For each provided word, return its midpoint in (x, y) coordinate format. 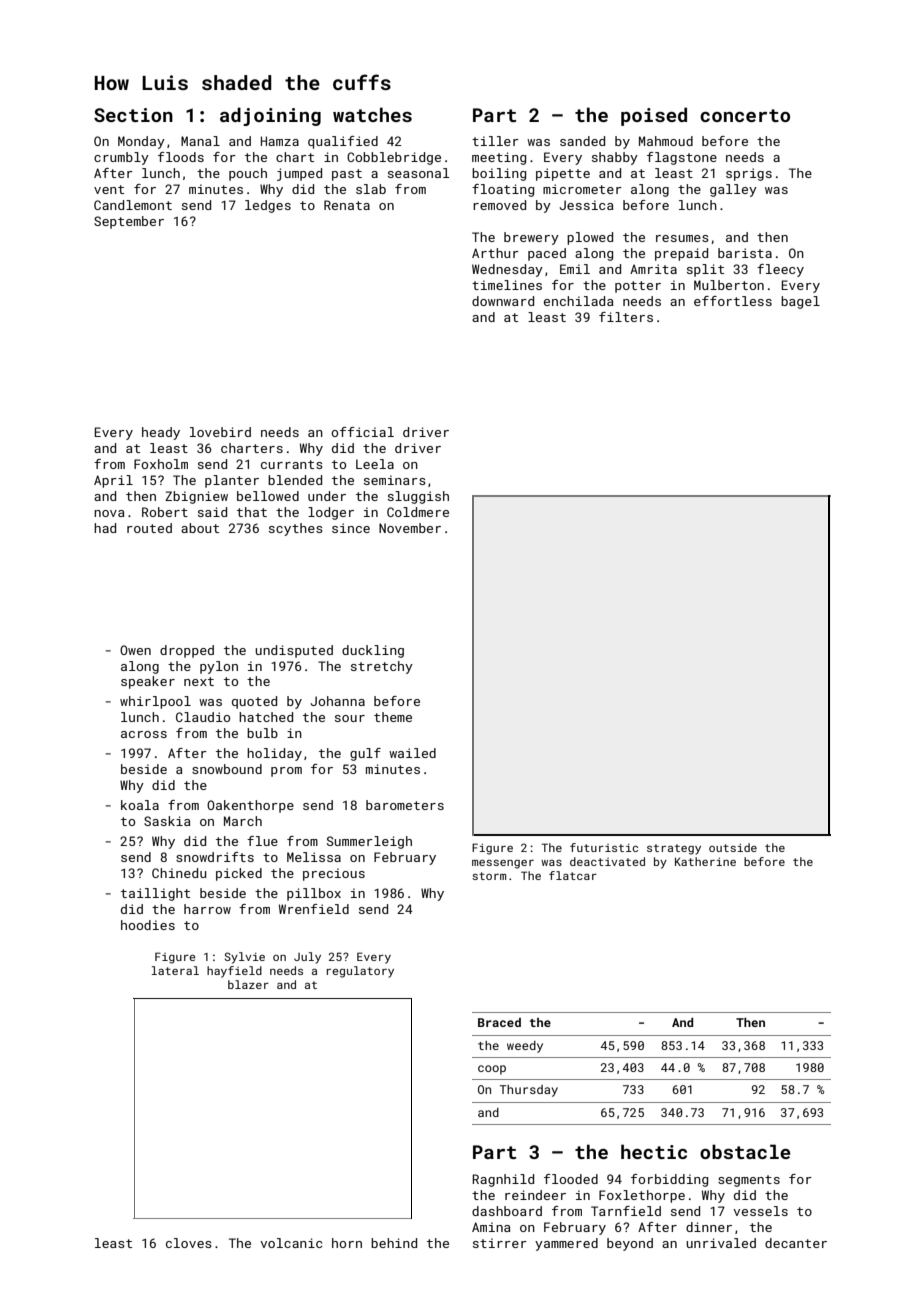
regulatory (360, 972)
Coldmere (418, 512)
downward (503, 301)
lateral (175, 970)
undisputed (294, 651)
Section (133, 115)
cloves (189, 1243)
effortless (733, 301)
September (129, 222)
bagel (800, 302)
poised (654, 116)
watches (372, 114)
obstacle (745, 1151)
